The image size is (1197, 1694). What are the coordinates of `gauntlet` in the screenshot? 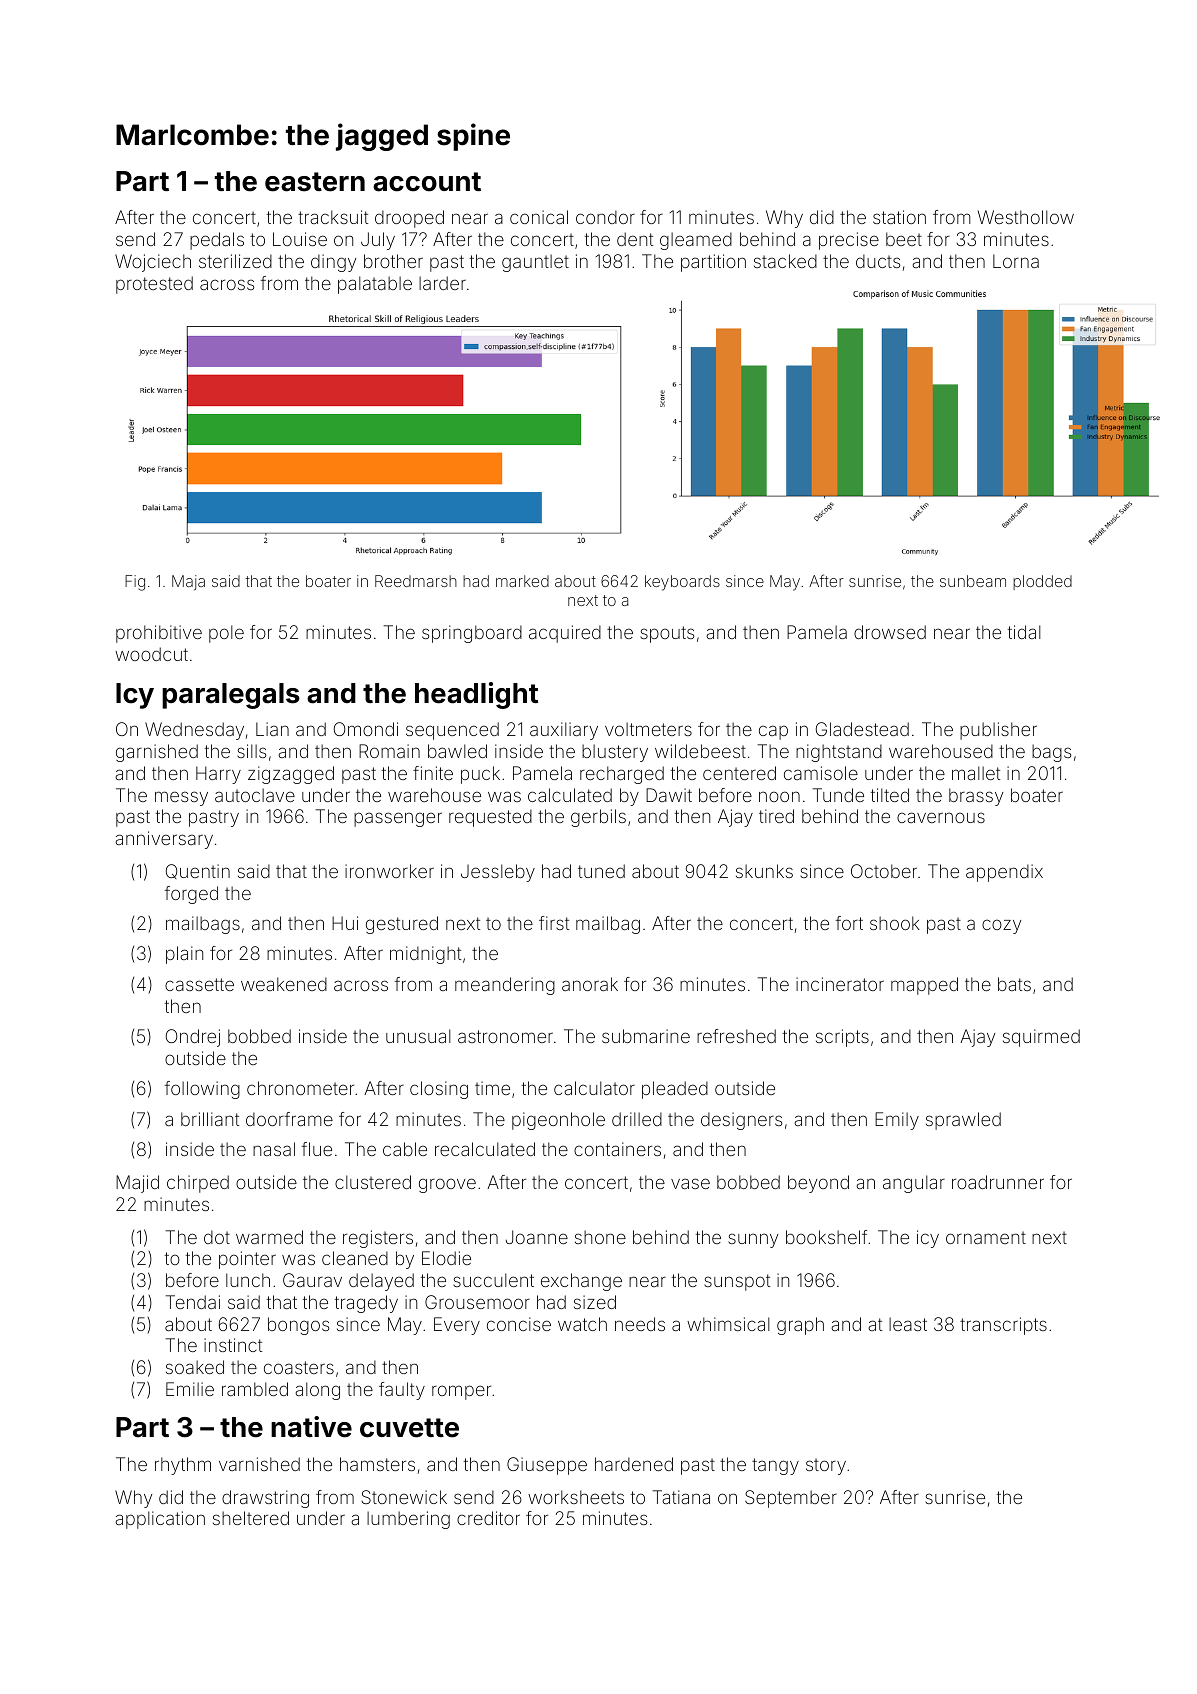 It's located at (535, 263).
